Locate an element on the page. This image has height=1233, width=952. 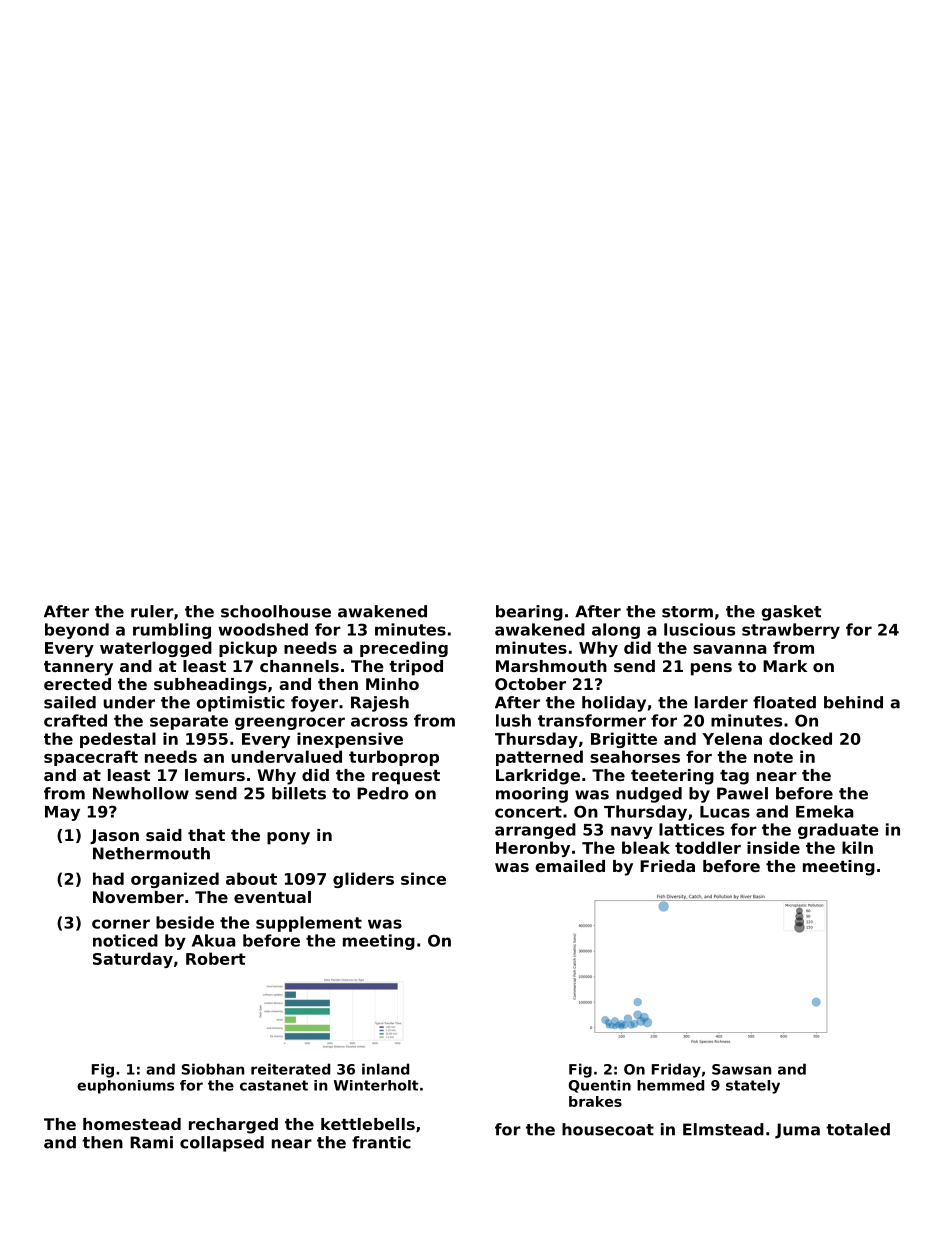
euphoniums is located at coordinates (125, 1087).
